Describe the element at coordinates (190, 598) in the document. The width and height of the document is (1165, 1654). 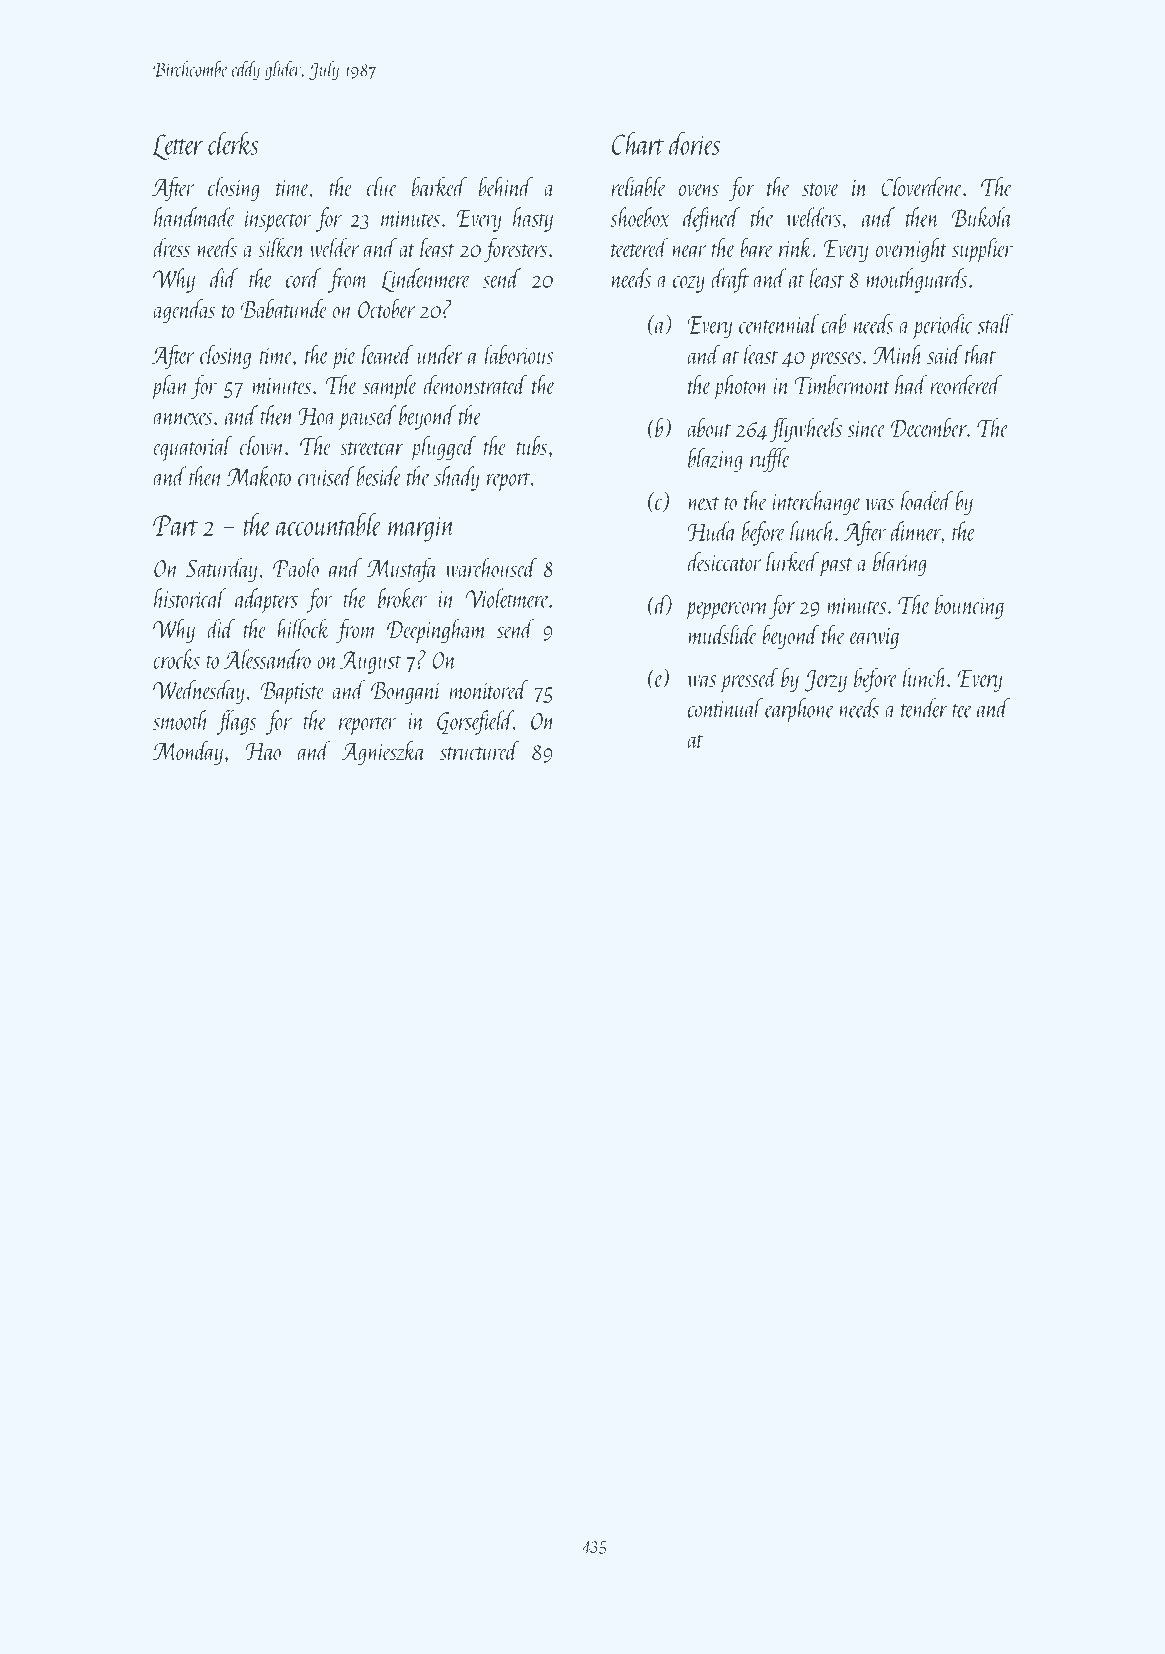
I see `historical` at that location.
